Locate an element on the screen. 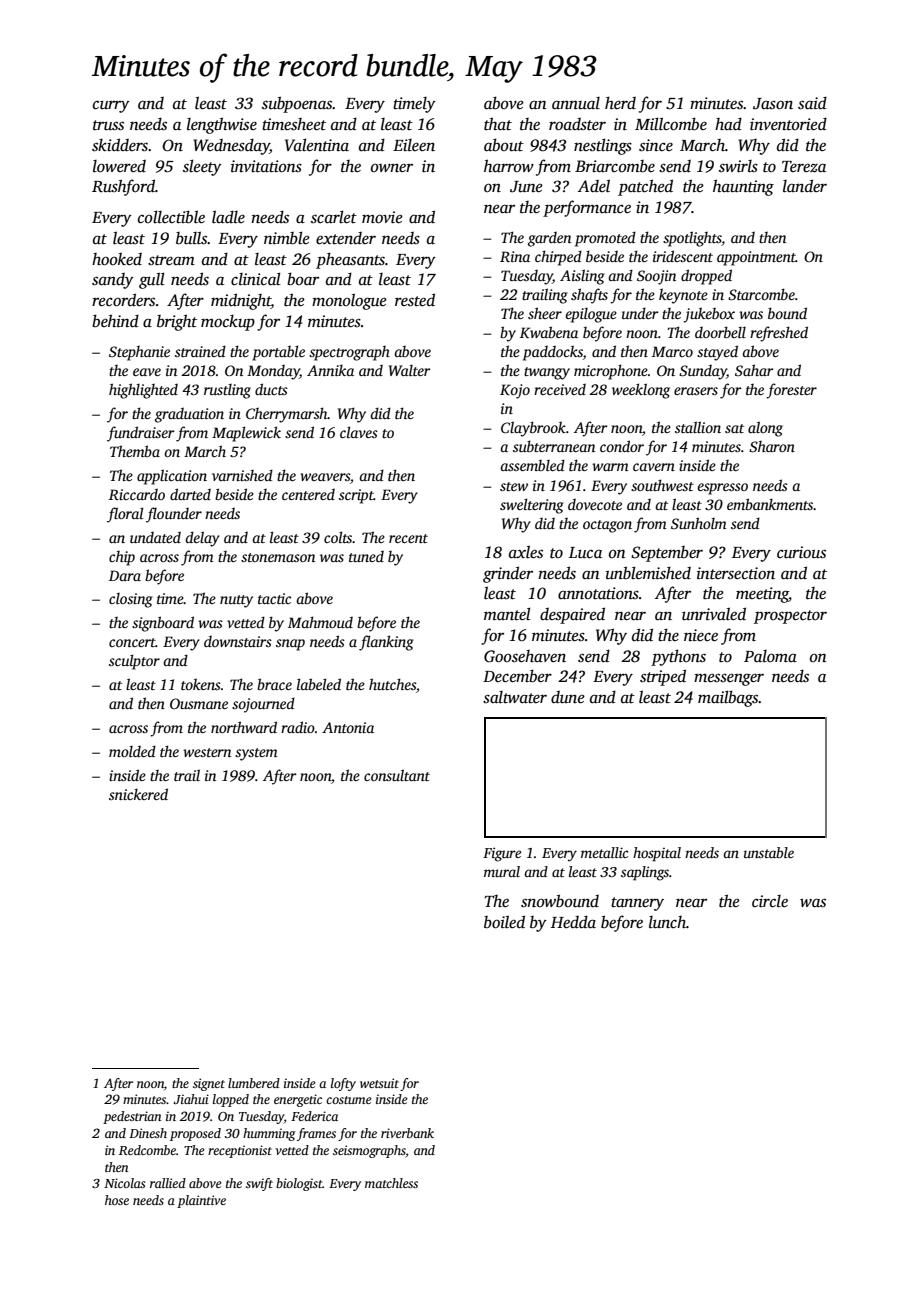  lumbered is located at coordinates (254, 1083).
